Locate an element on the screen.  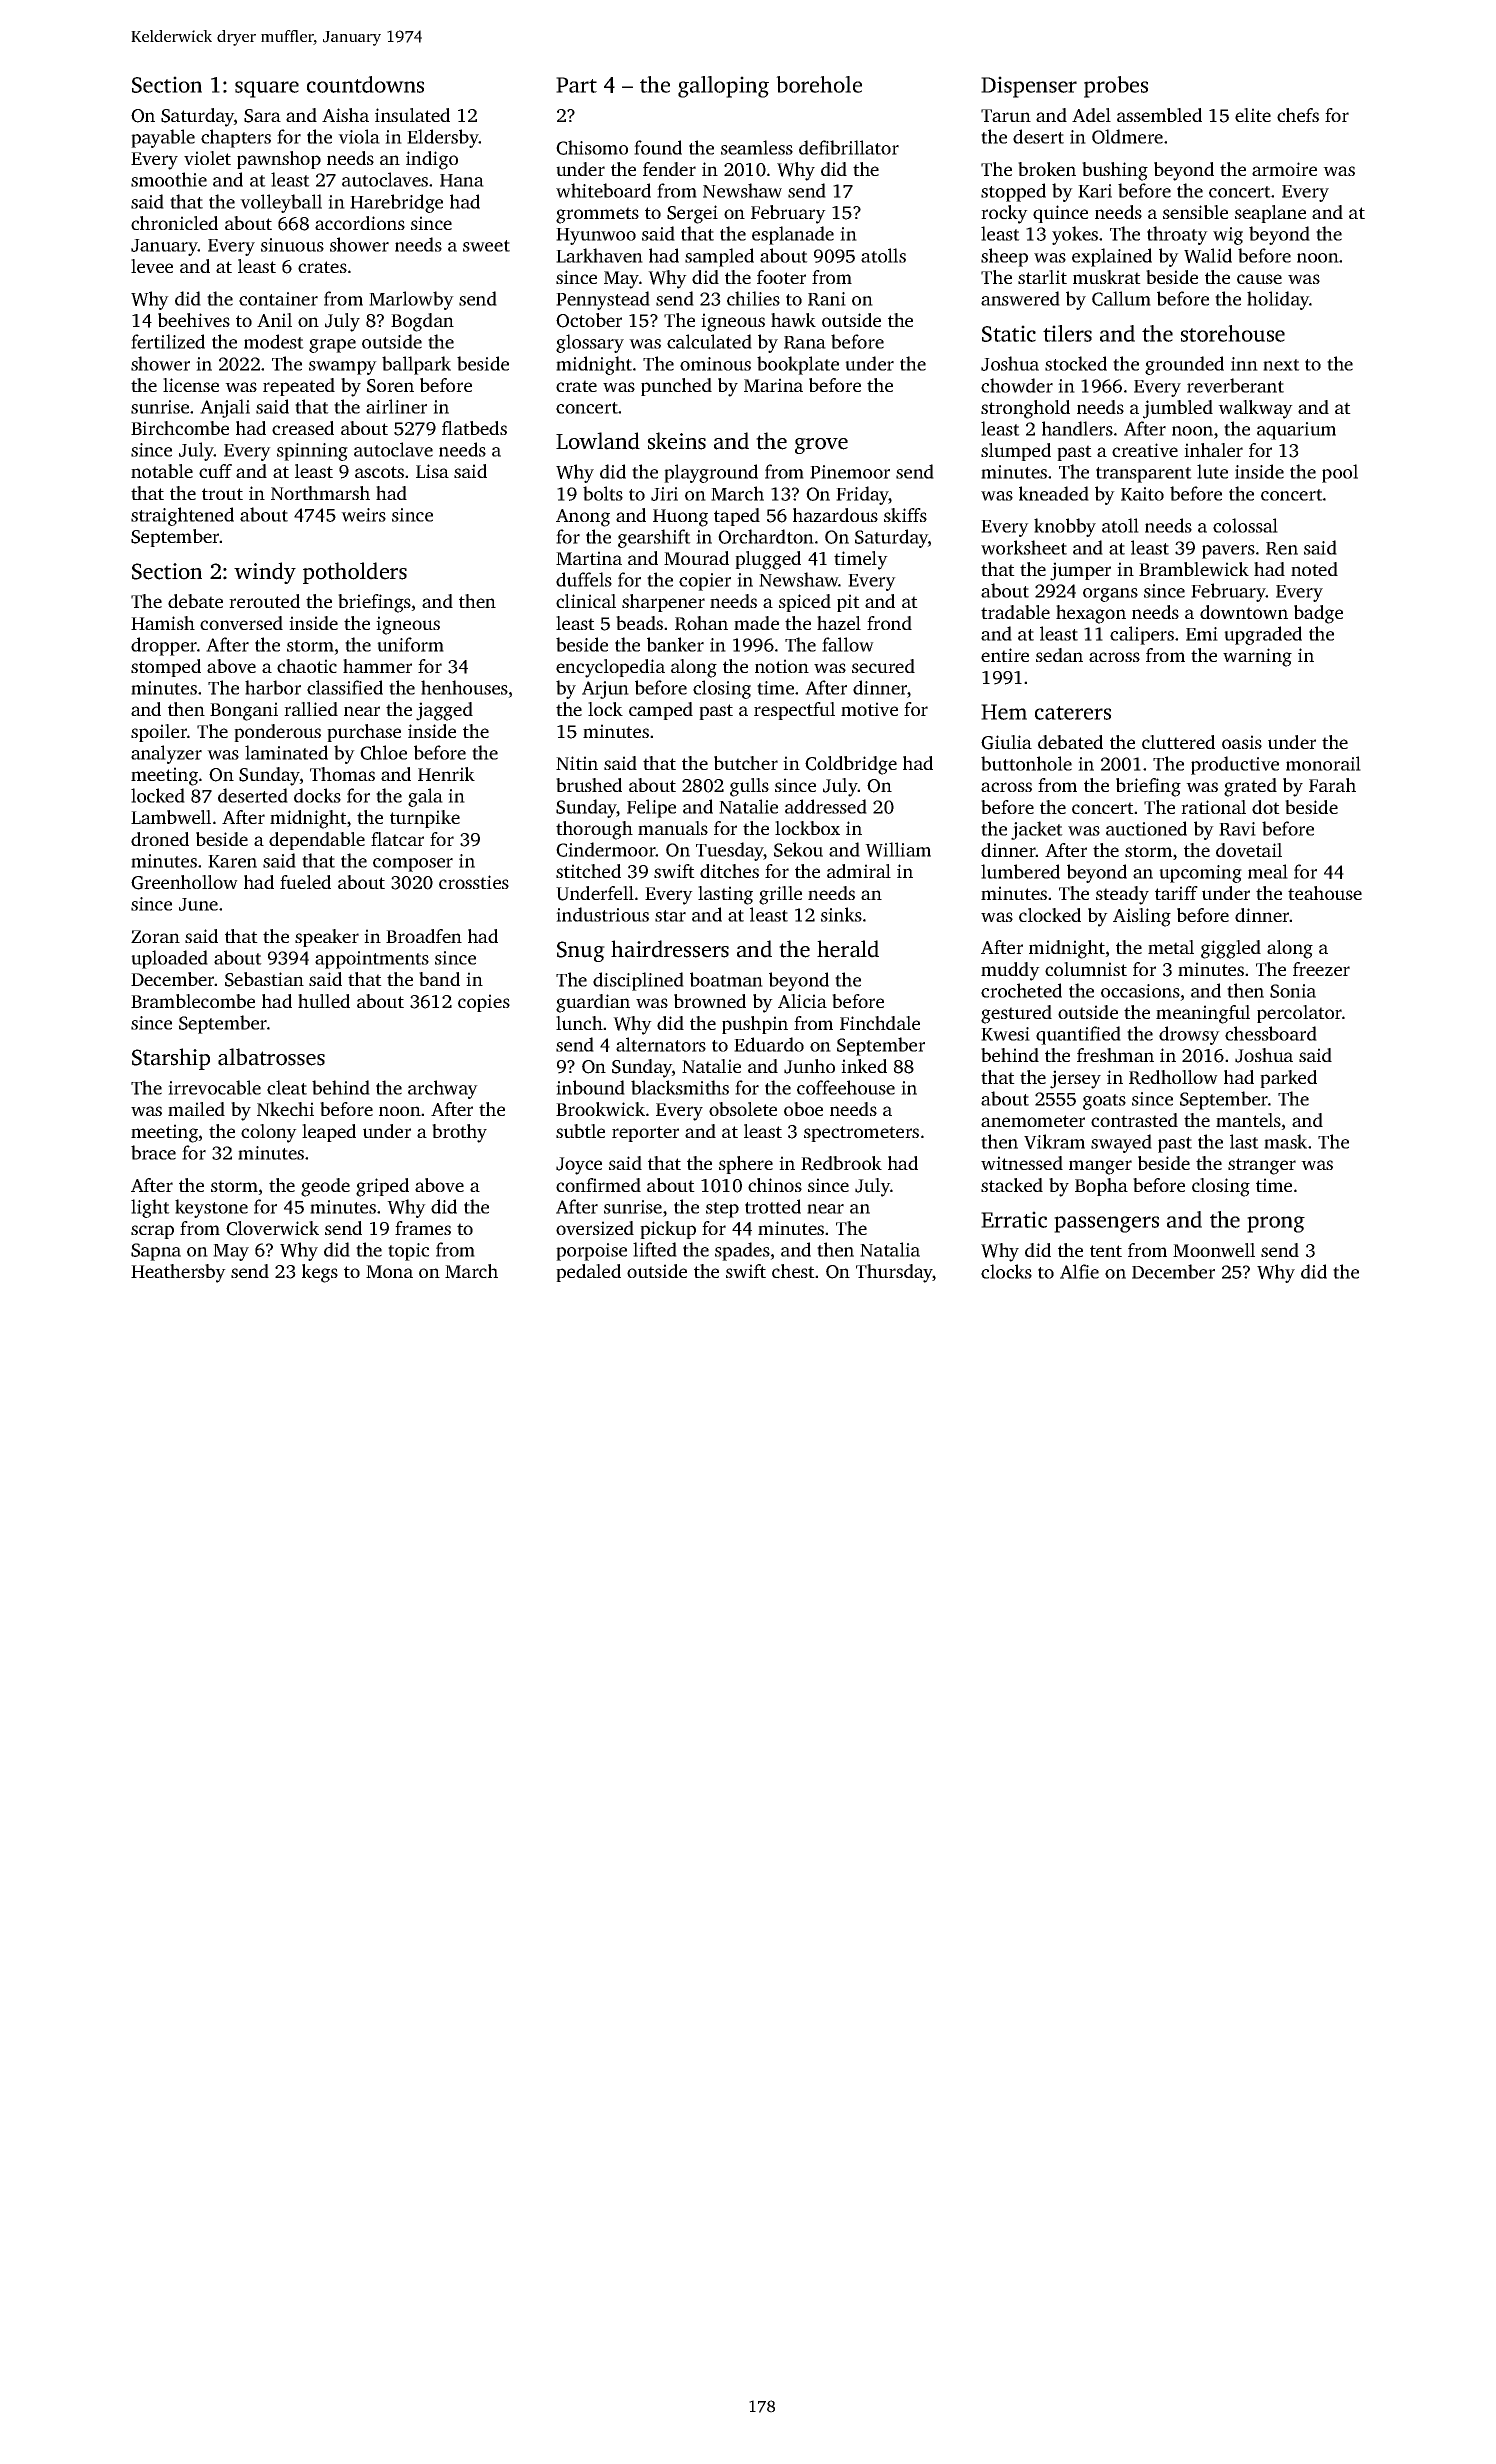
copier is located at coordinates (705, 582).
